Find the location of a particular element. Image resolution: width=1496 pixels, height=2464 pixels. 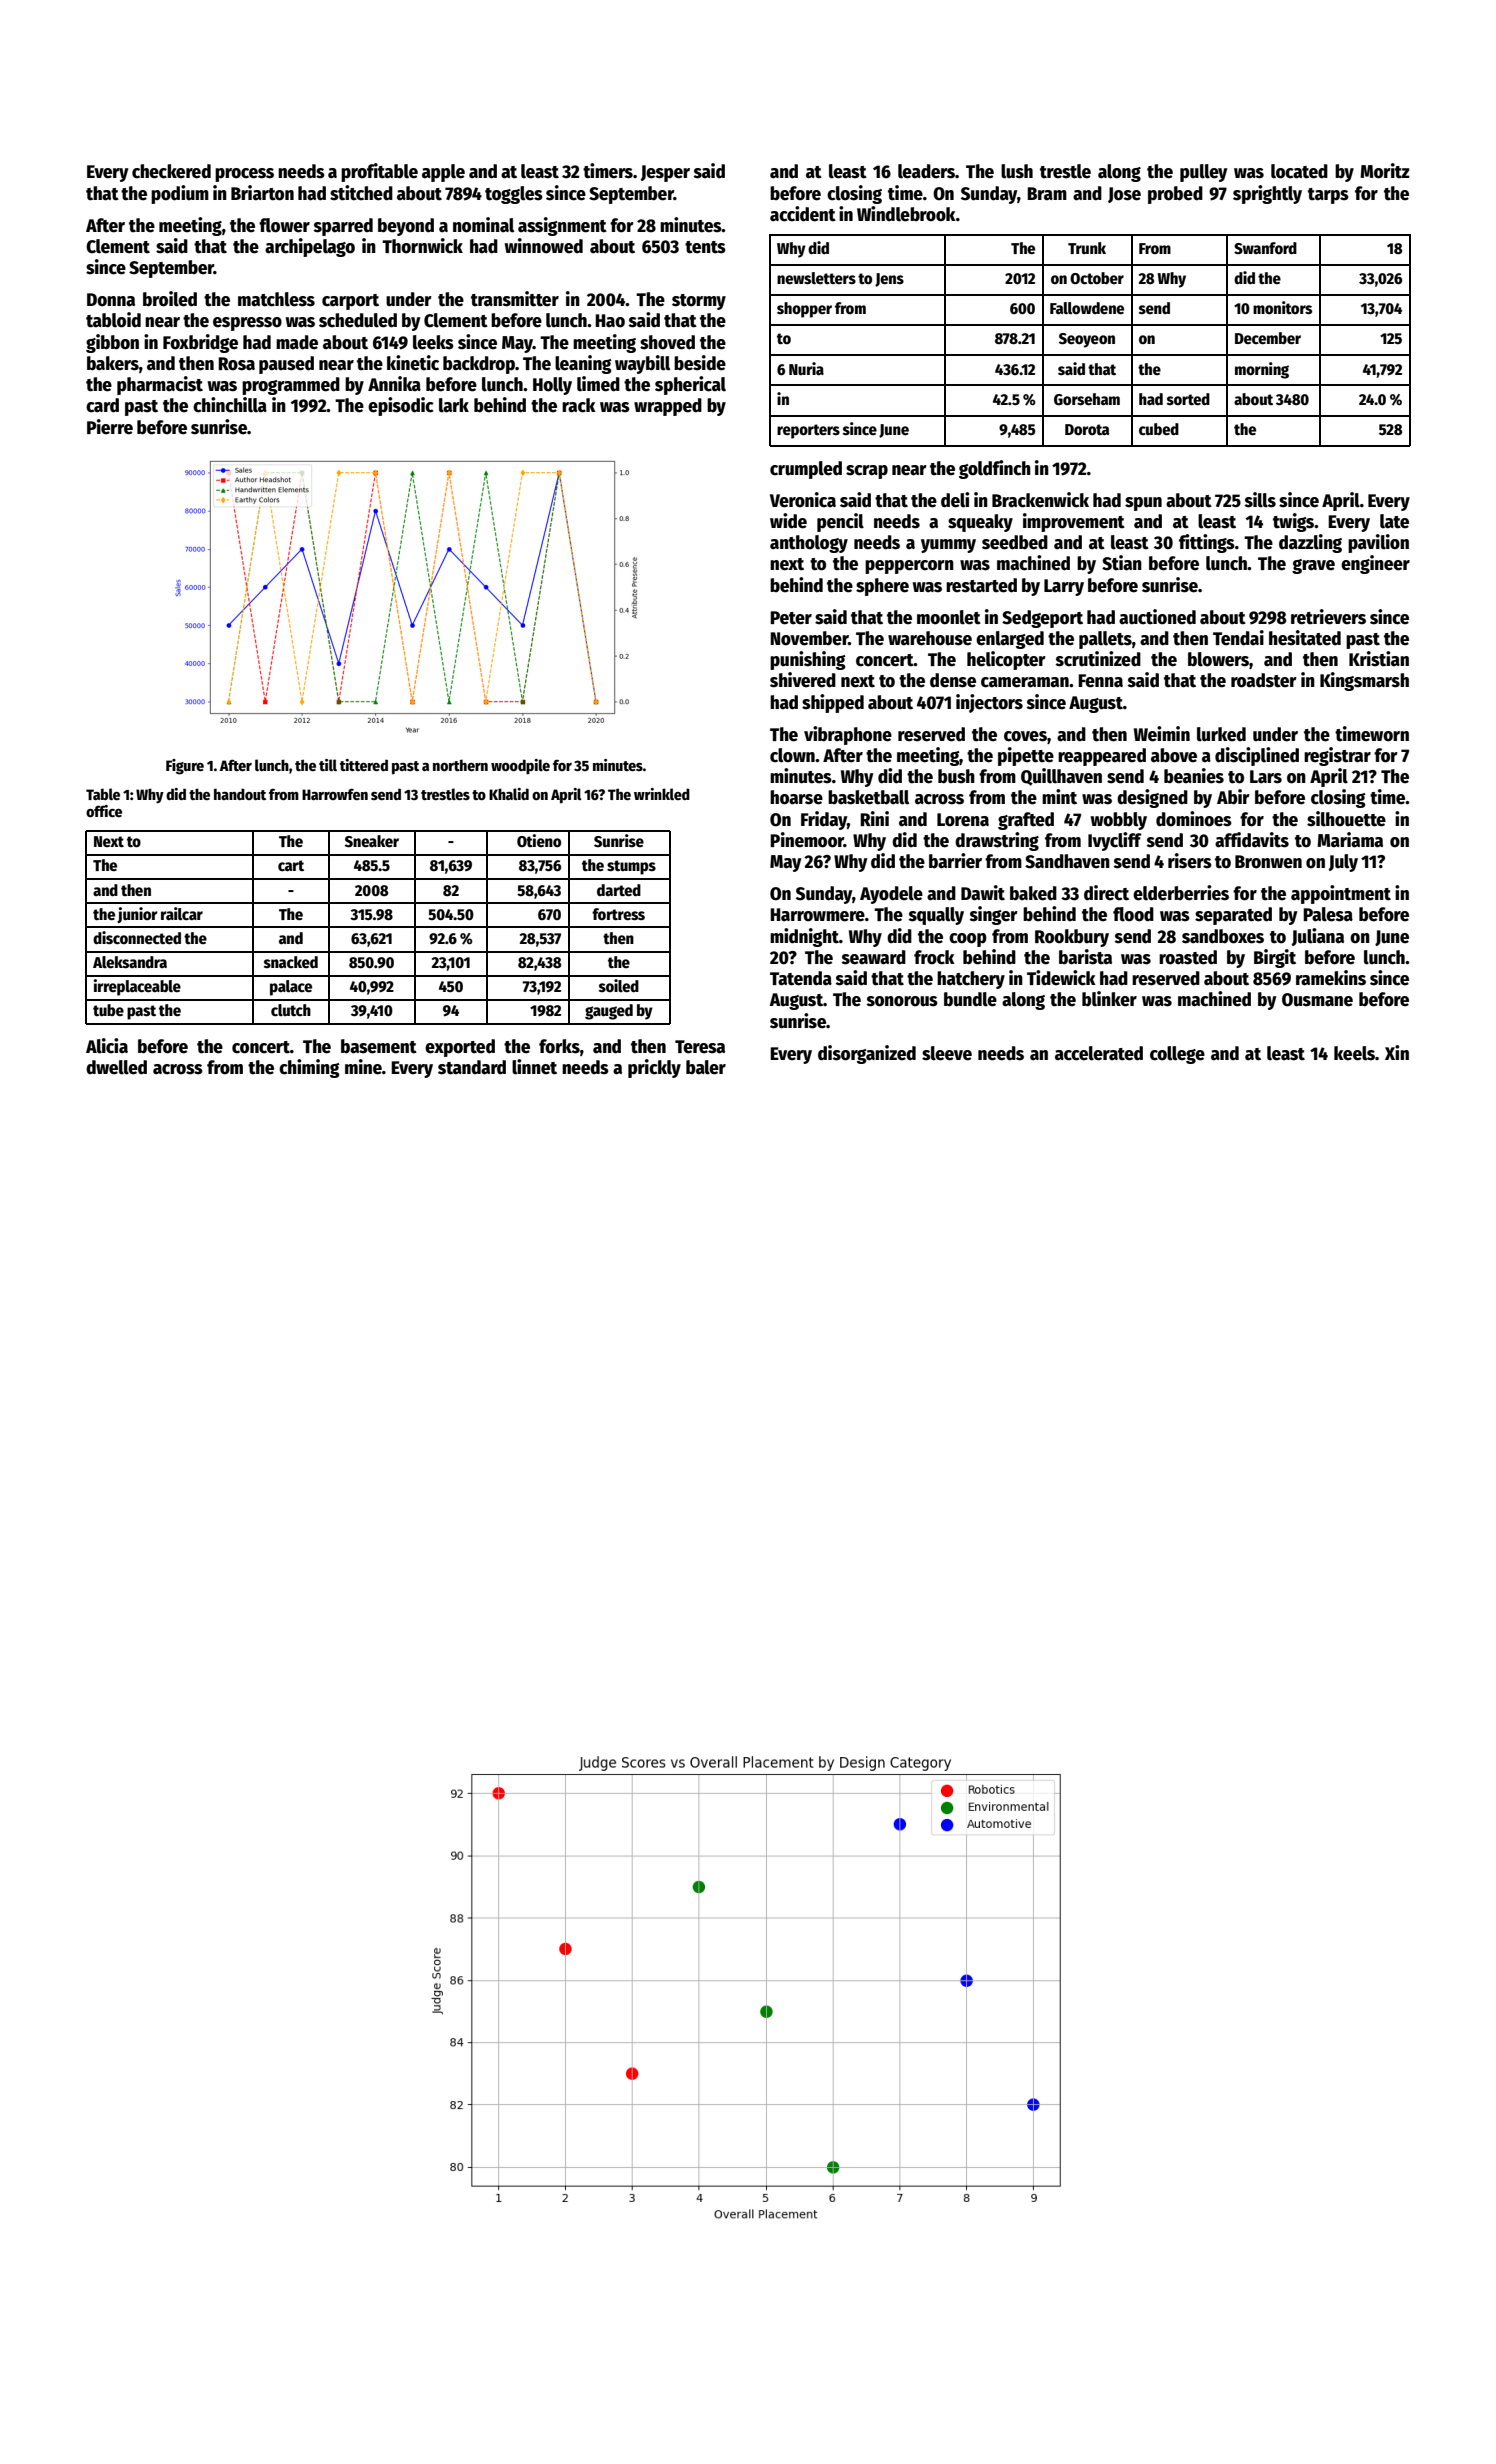

late is located at coordinates (1394, 521).
